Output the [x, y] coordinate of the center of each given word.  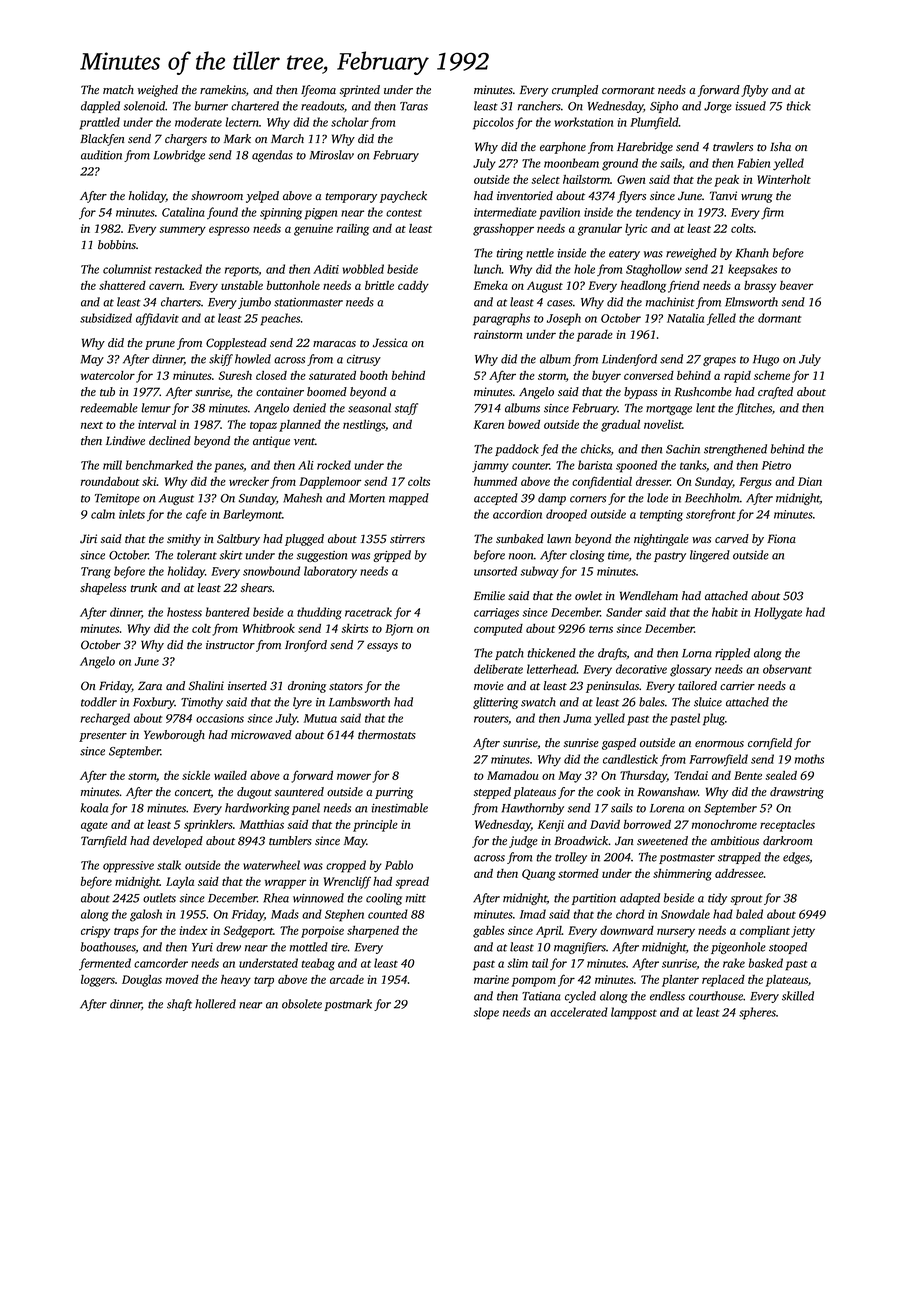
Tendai [691, 775]
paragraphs [501, 319]
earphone [563, 148]
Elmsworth [751, 302]
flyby [754, 91]
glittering [495, 703]
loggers [98, 981]
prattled [100, 123]
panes [229, 468]
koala [94, 808]
